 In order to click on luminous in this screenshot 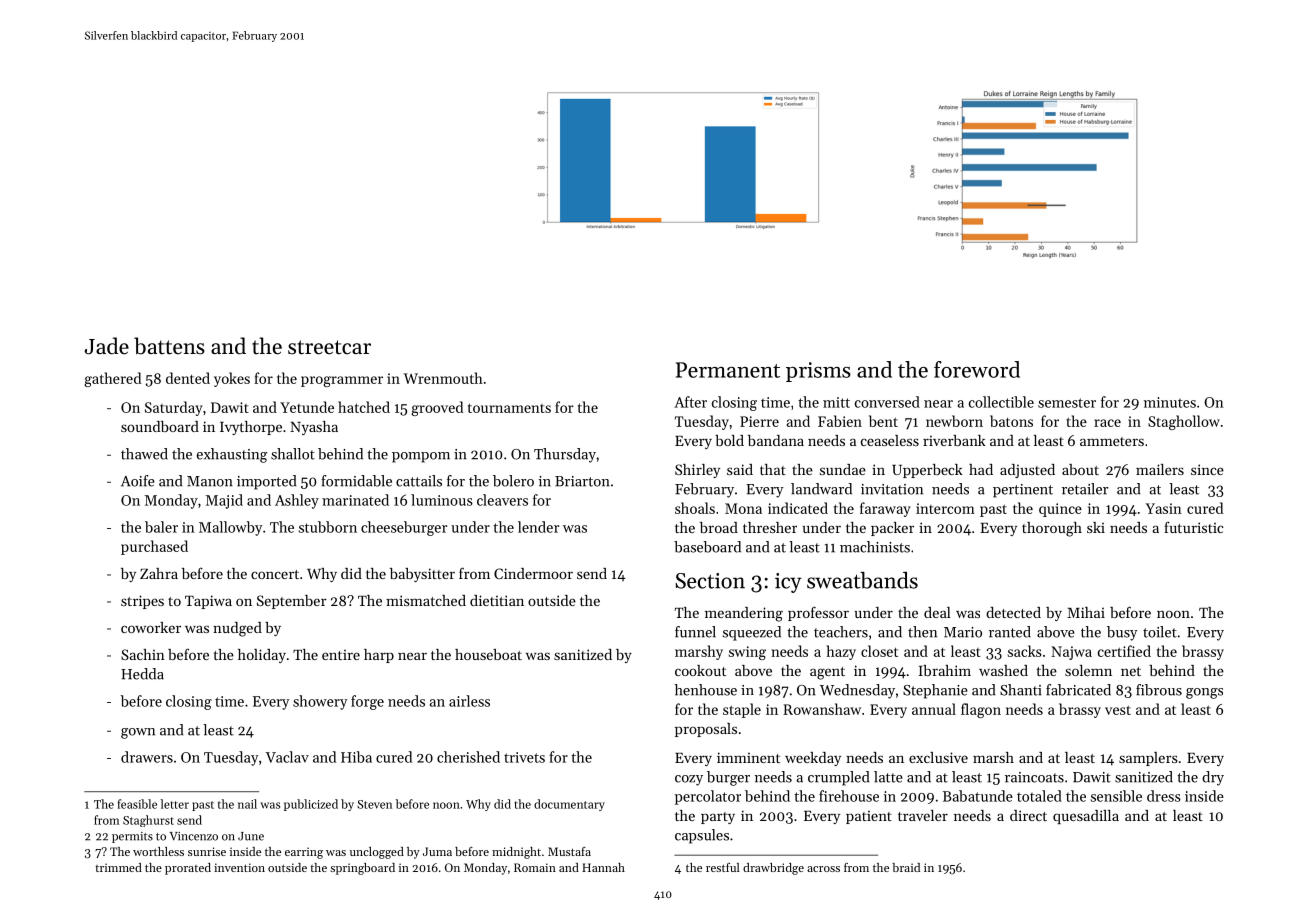, I will do `click(442, 500)`.
